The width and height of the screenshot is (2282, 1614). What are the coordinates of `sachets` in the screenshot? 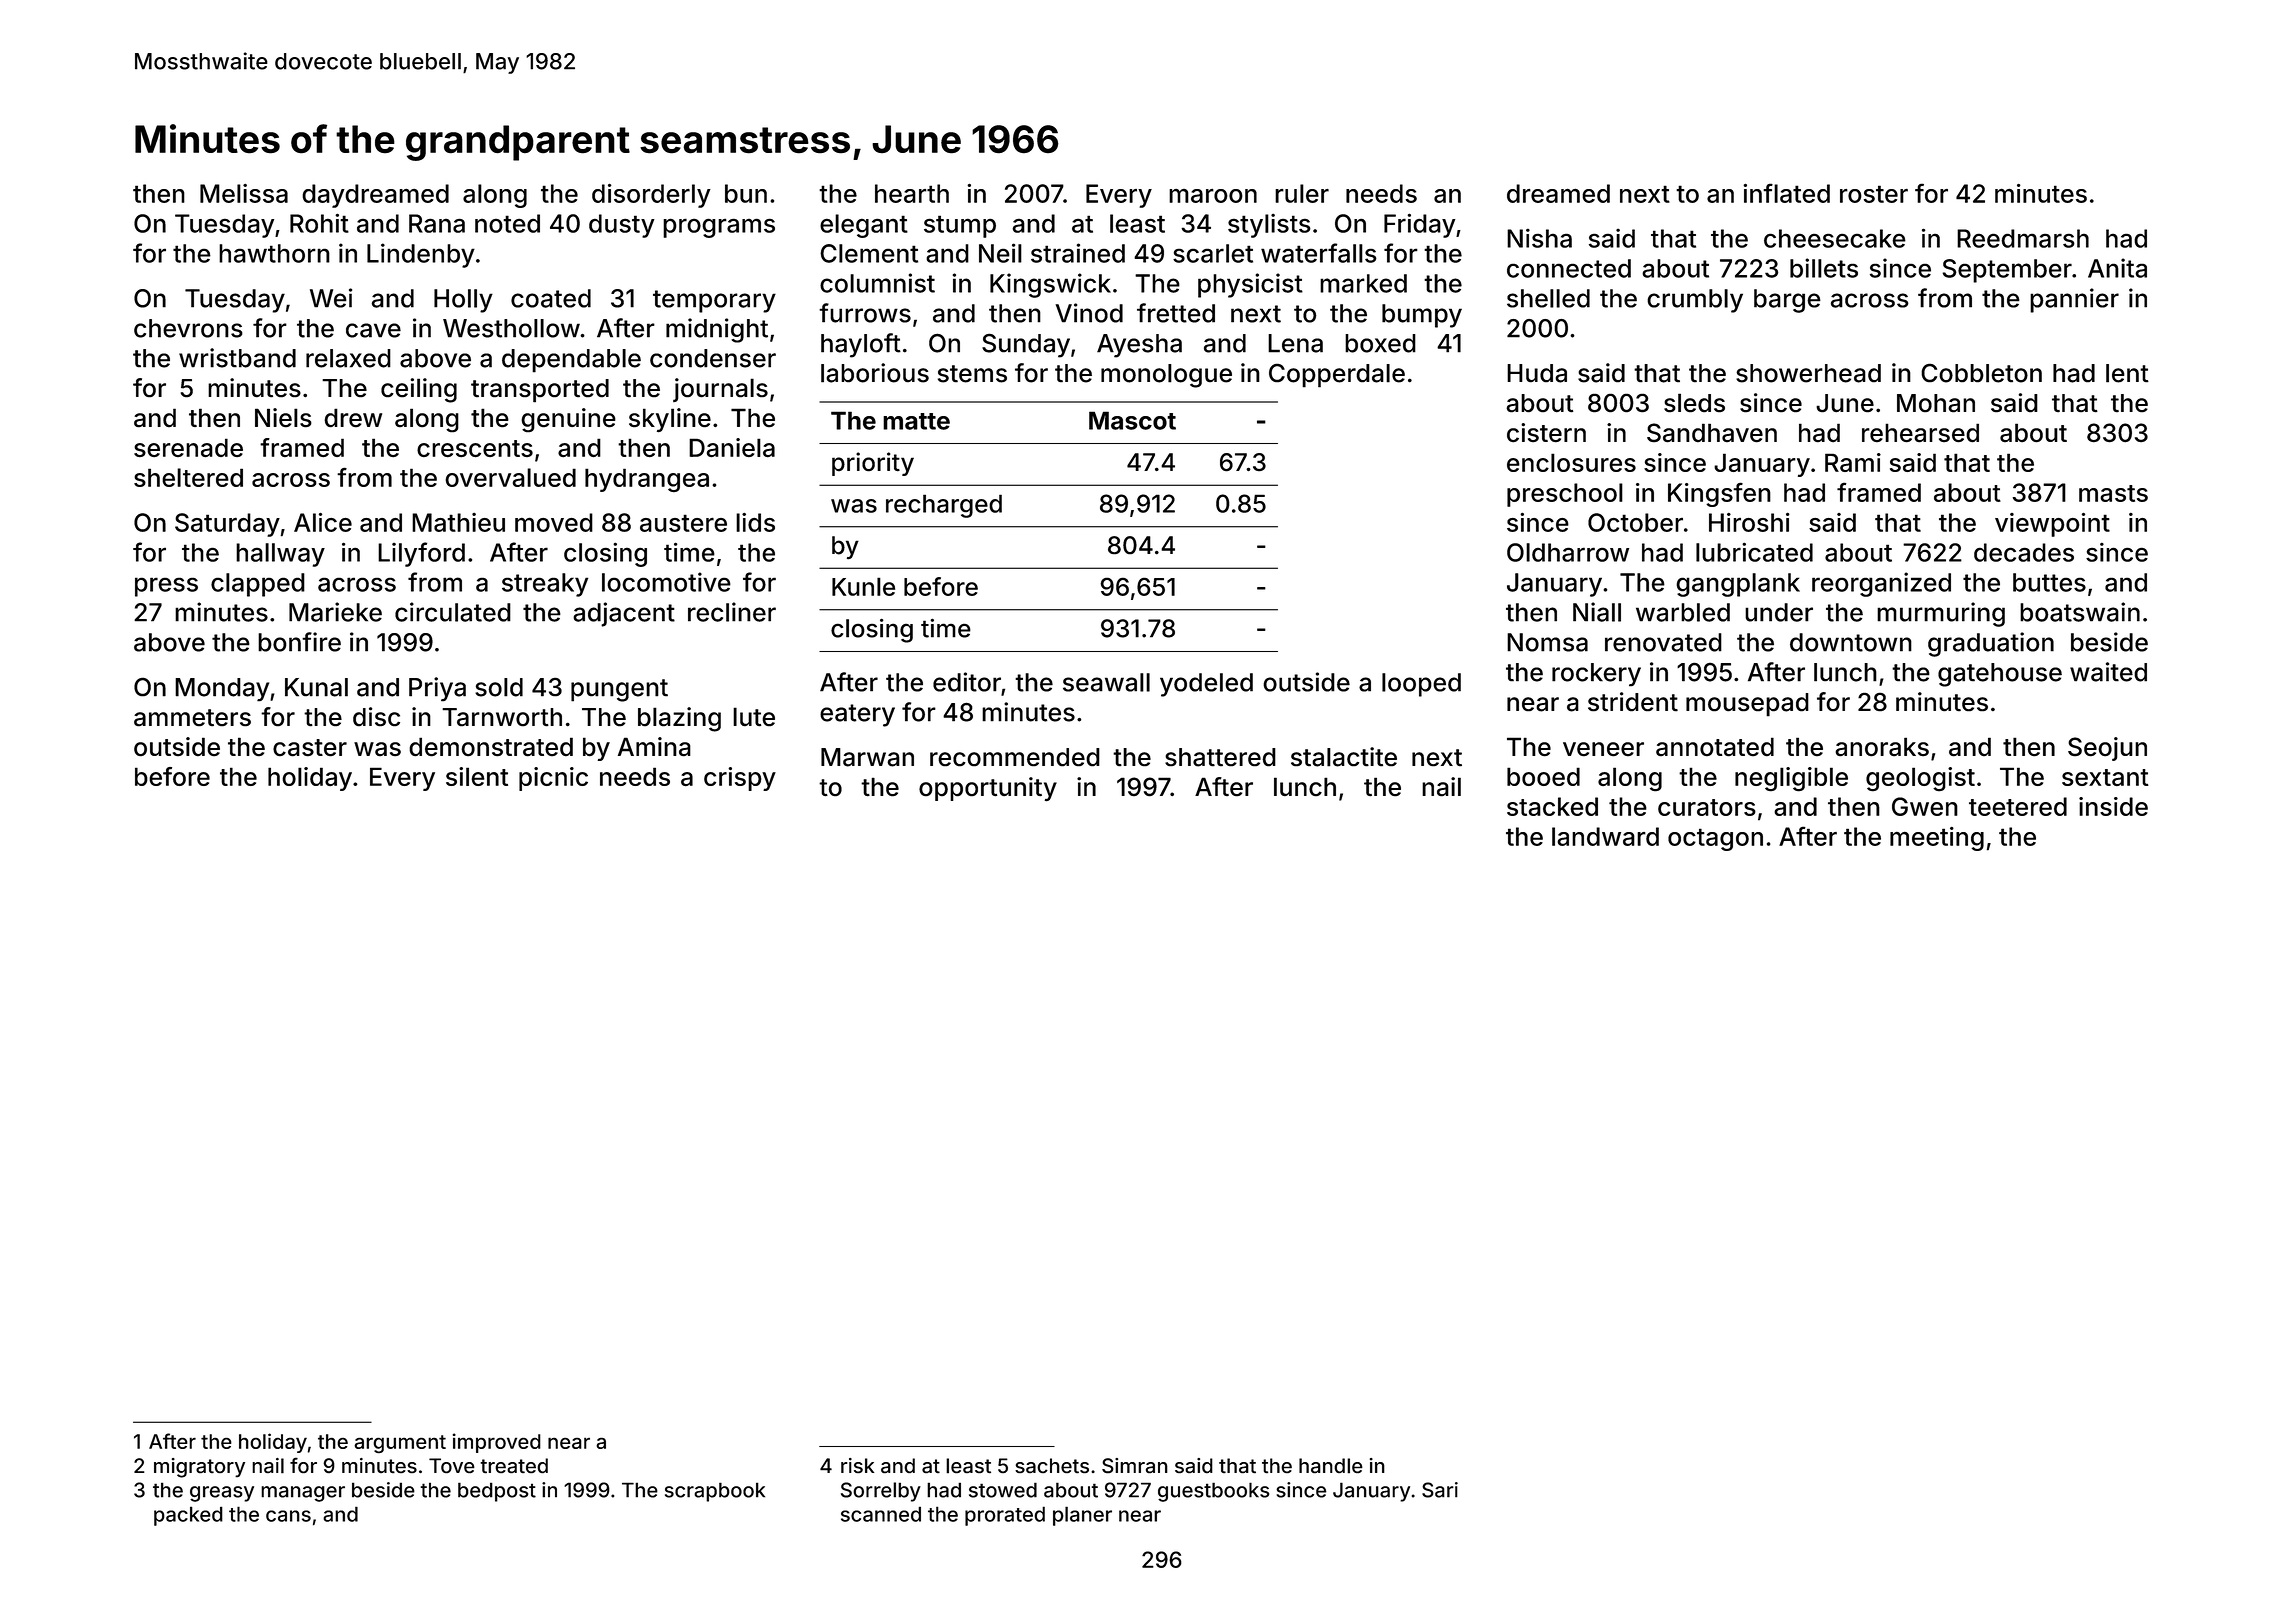 It's located at (1052, 1465).
